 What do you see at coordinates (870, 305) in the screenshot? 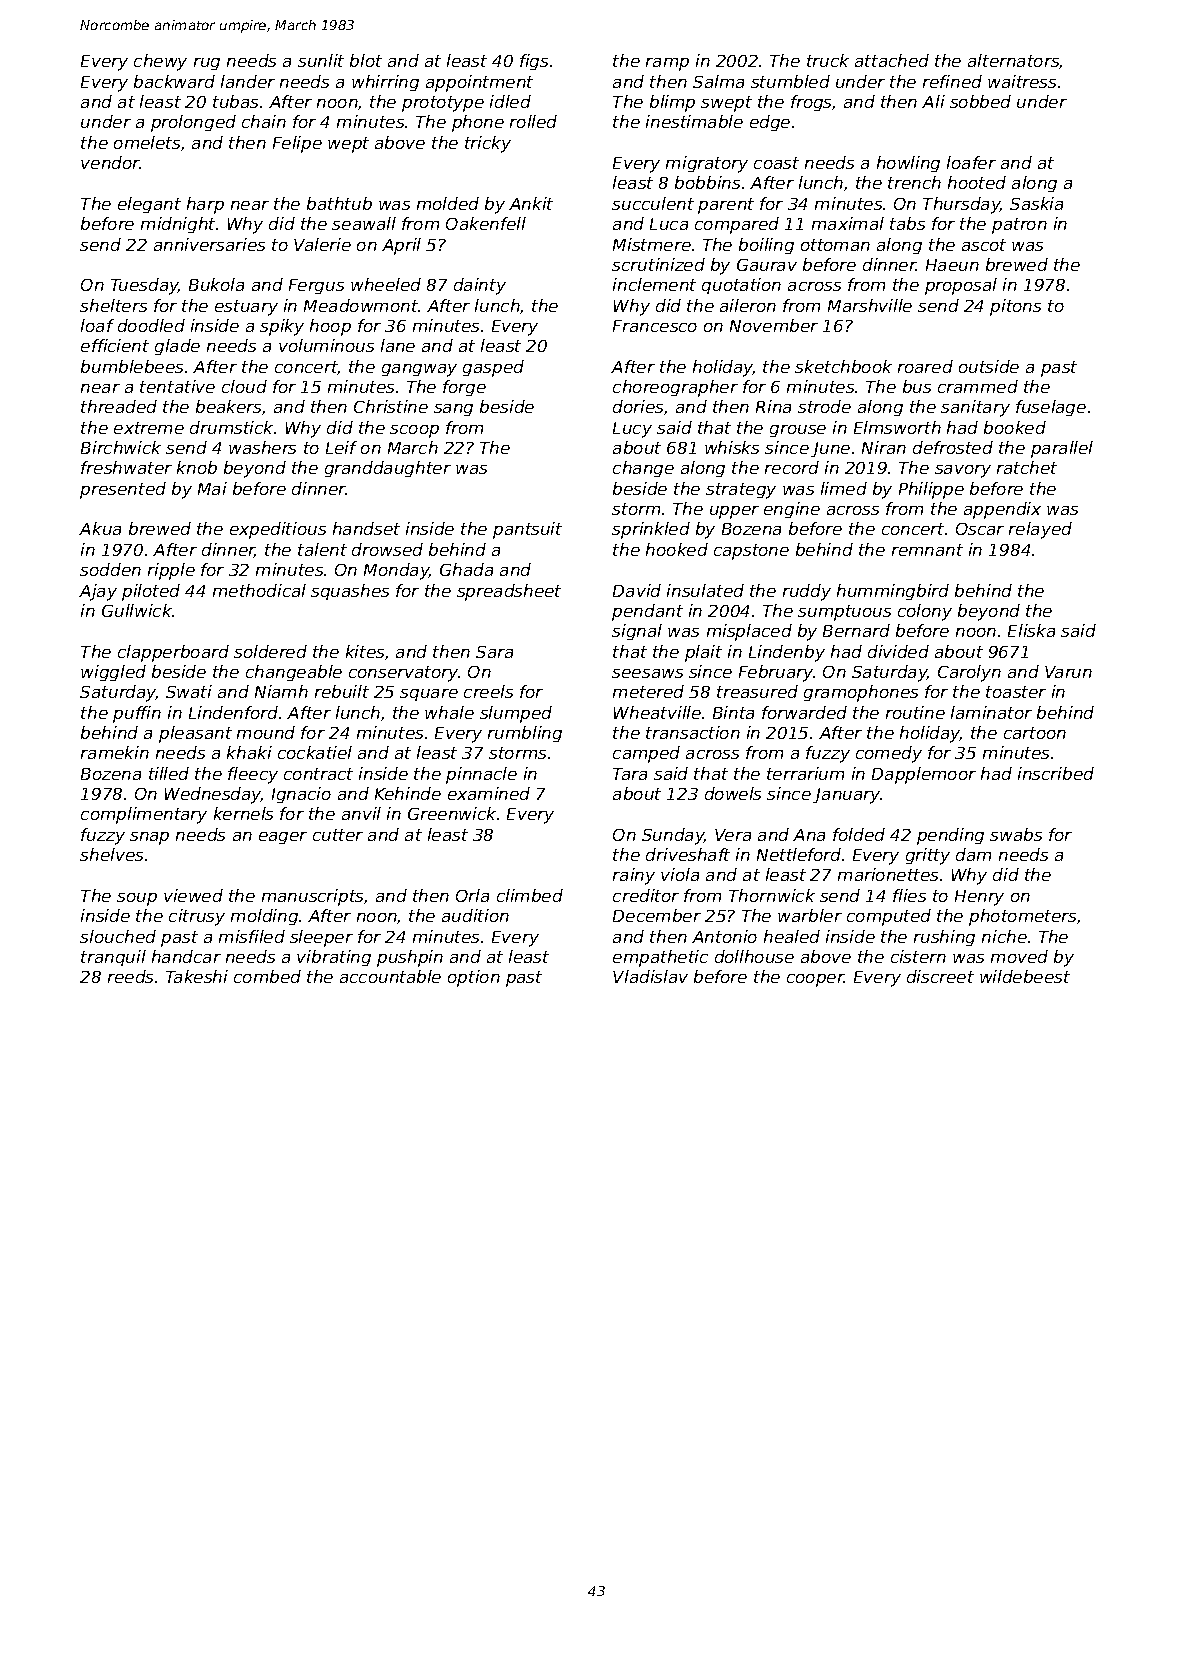
I see `Marshville` at bounding box center [870, 305].
